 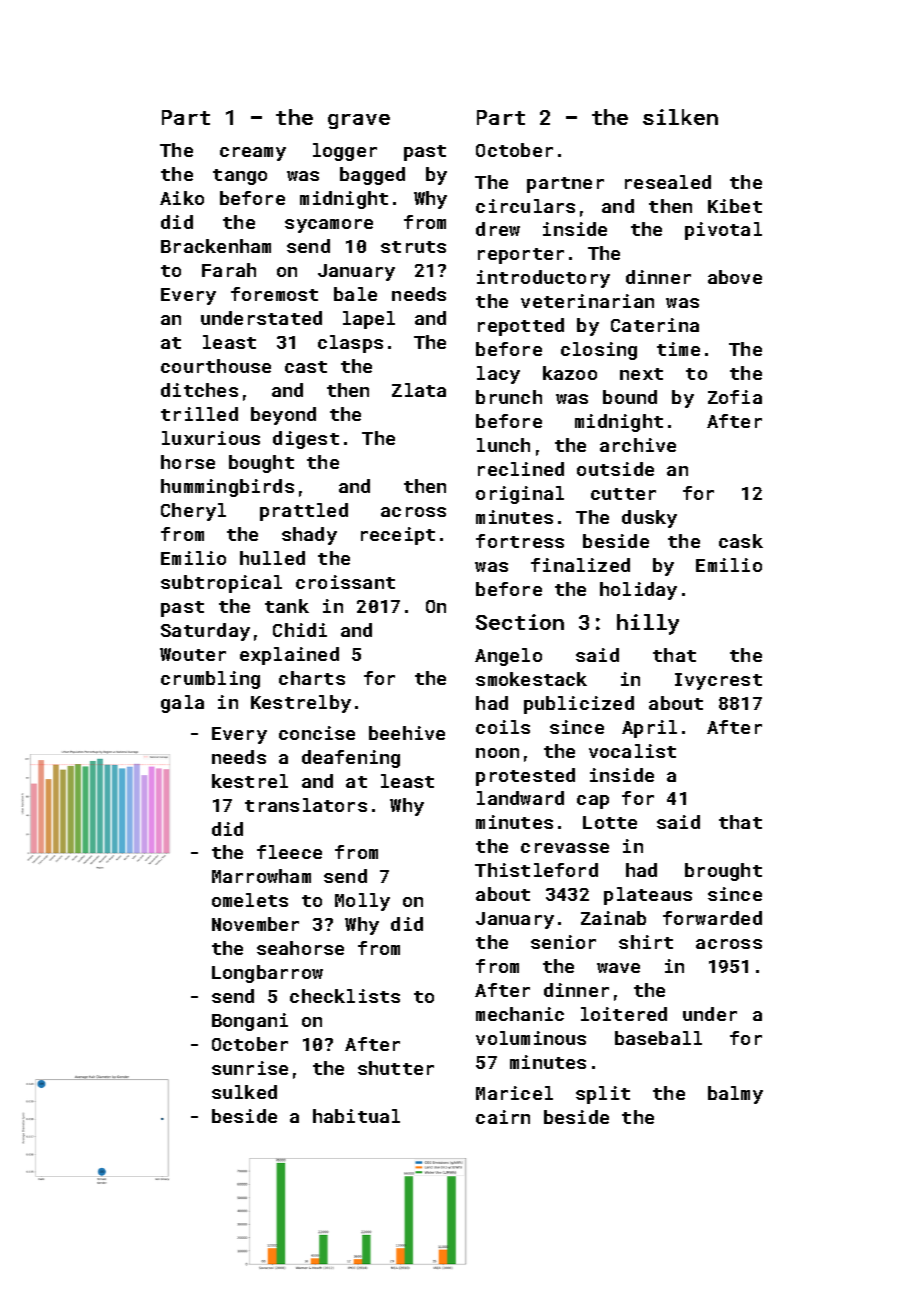 I want to click on silken, so click(x=680, y=117).
